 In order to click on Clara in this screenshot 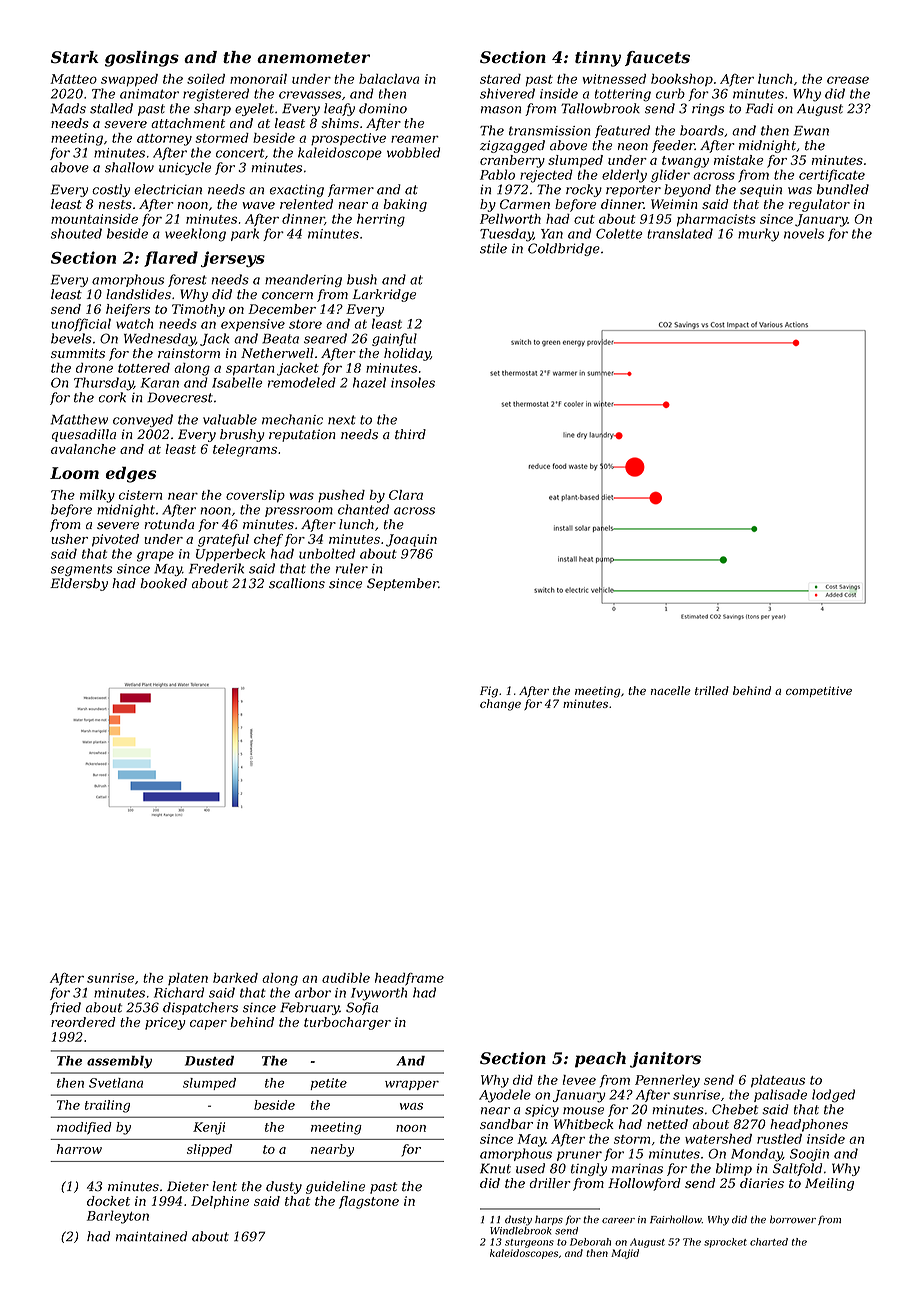, I will do `click(406, 495)`.
